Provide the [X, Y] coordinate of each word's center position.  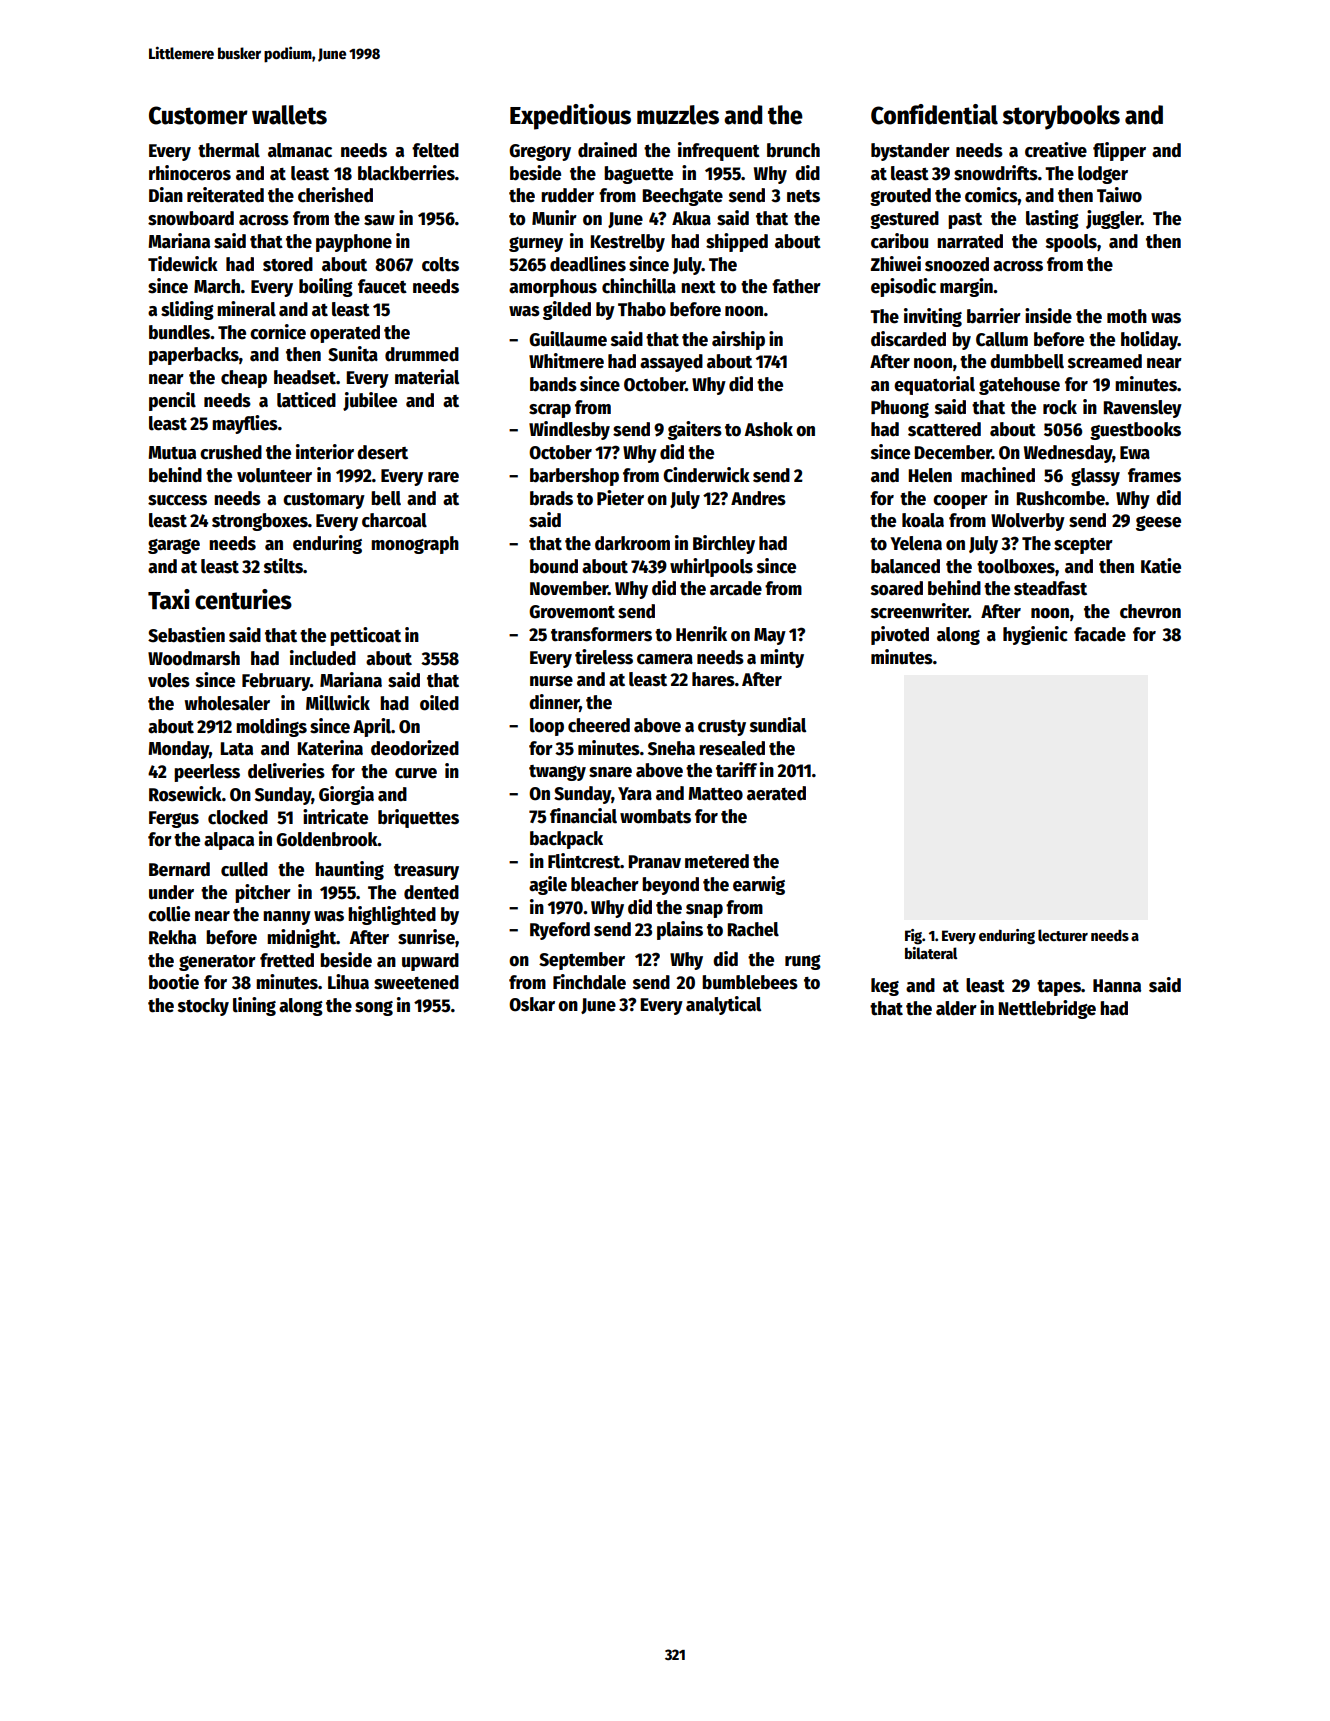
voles [169, 680]
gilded [567, 310]
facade [1100, 634]
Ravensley [1142, 409]
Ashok [768, 429]
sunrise [426, 937]
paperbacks [194, 356]
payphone [354, 243]
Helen [930, 475]
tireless [604, 657]
